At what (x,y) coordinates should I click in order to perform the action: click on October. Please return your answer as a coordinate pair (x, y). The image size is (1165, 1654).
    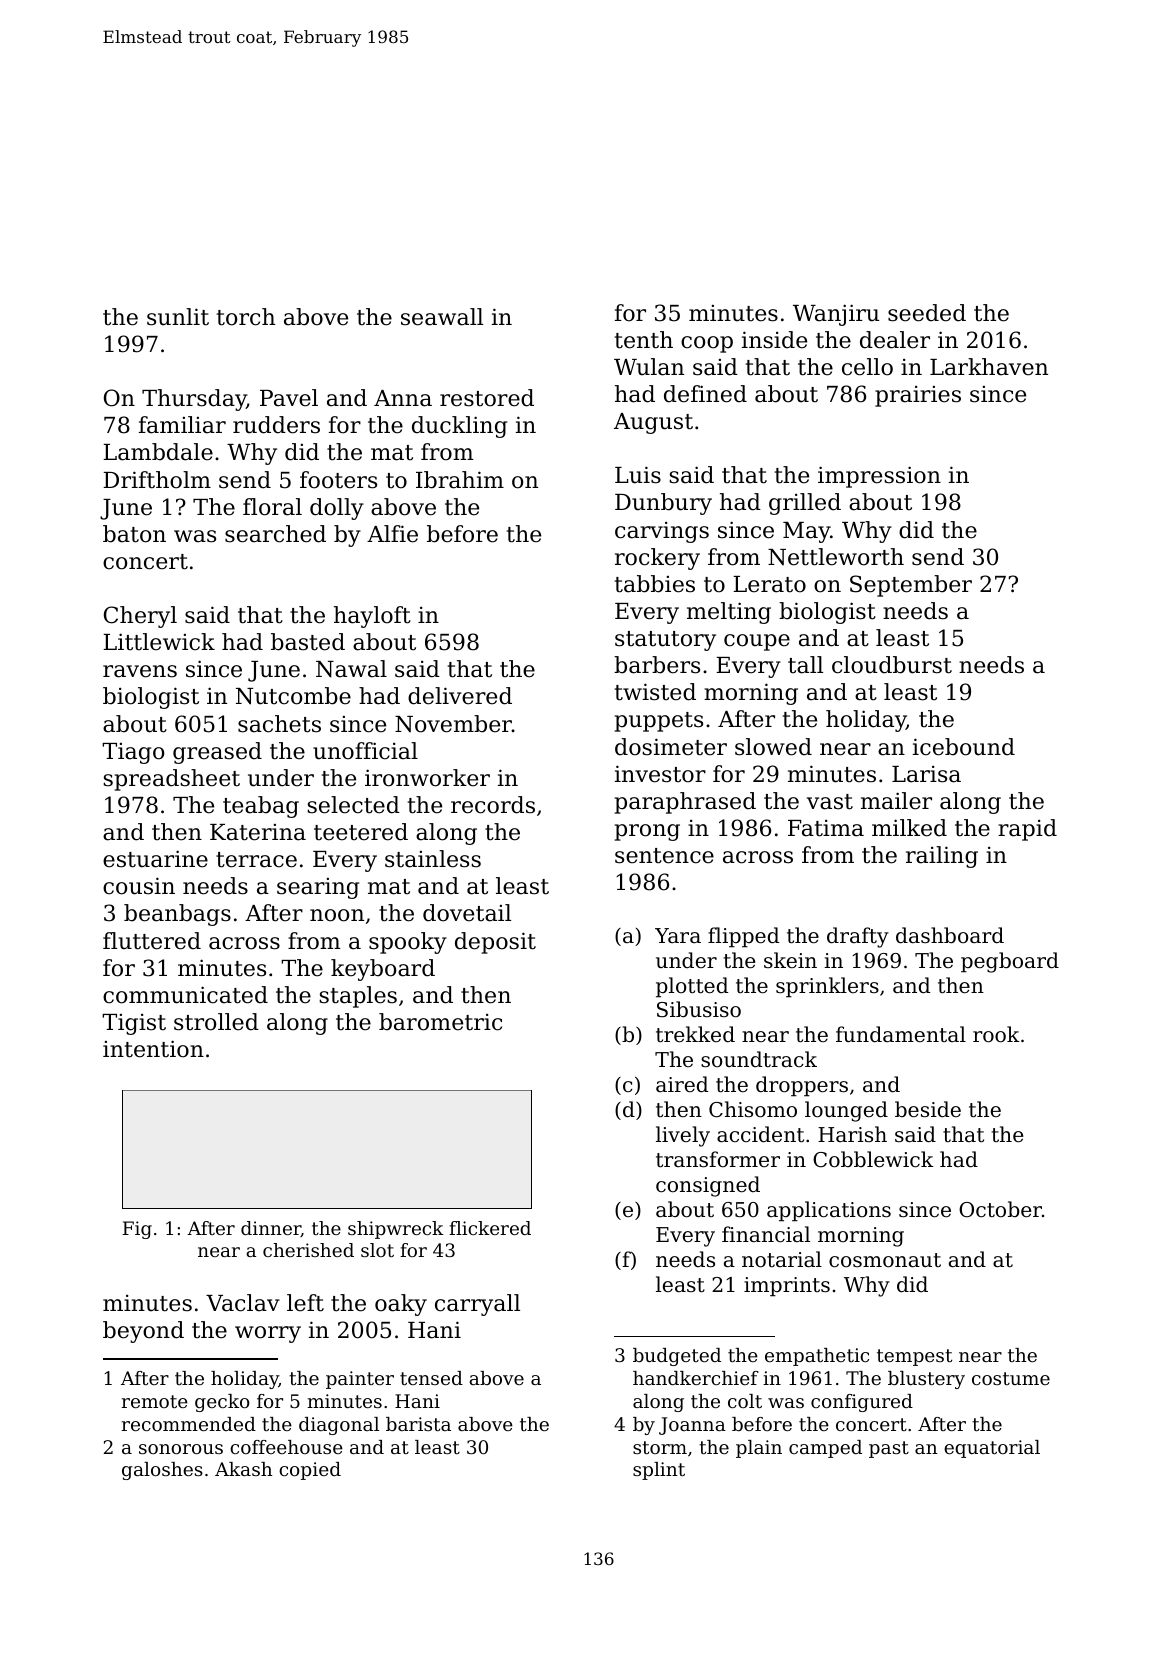
    Looking at the image, I should click on (1000, 1209).
